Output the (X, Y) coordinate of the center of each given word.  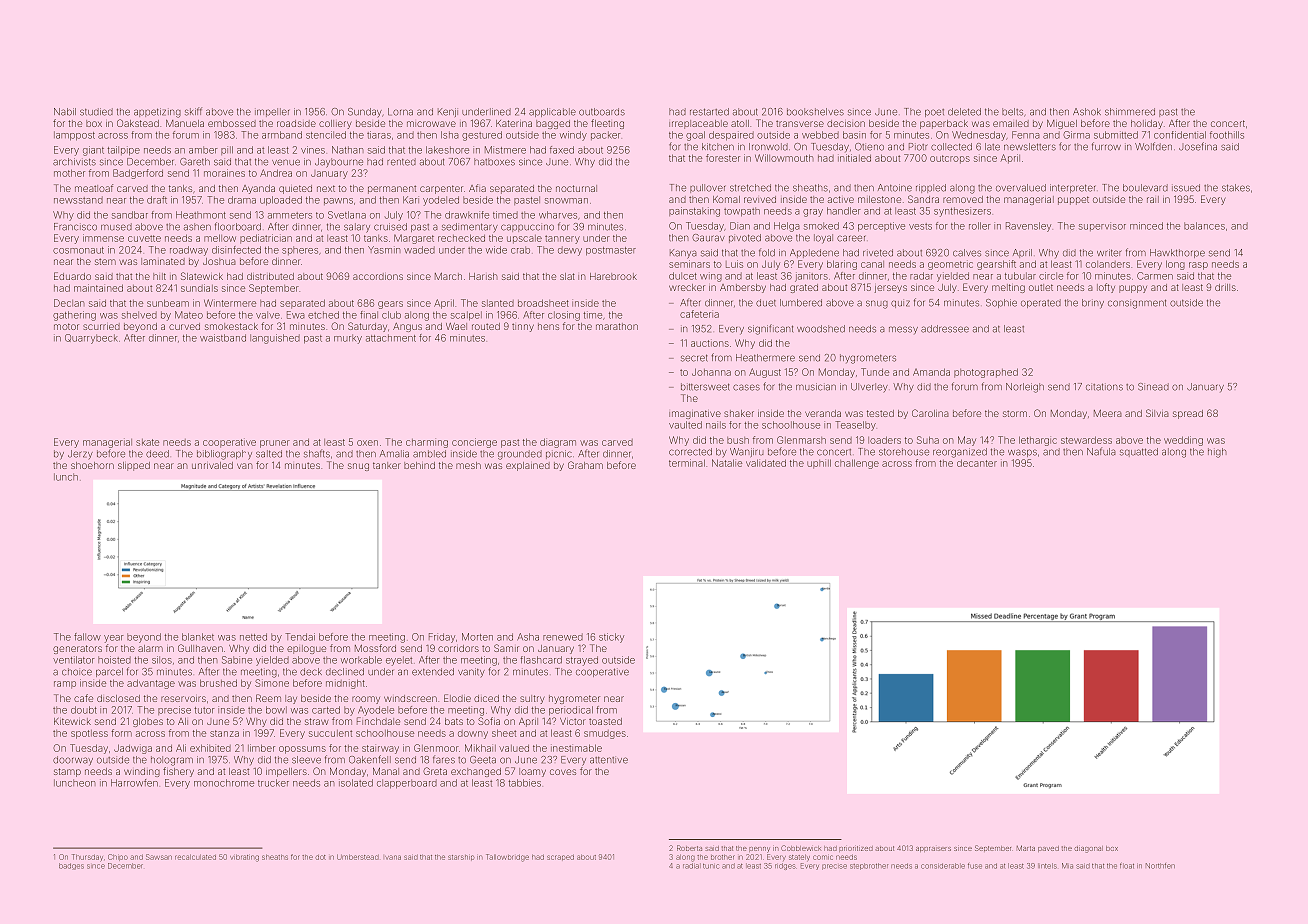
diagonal (1089, 849)
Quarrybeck (91, 339)
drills (1225, 287)
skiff (193, 111)
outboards (602, 112)
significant (770, 329)
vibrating (244, 858)
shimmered (1130, 112)
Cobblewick (801, 848)
